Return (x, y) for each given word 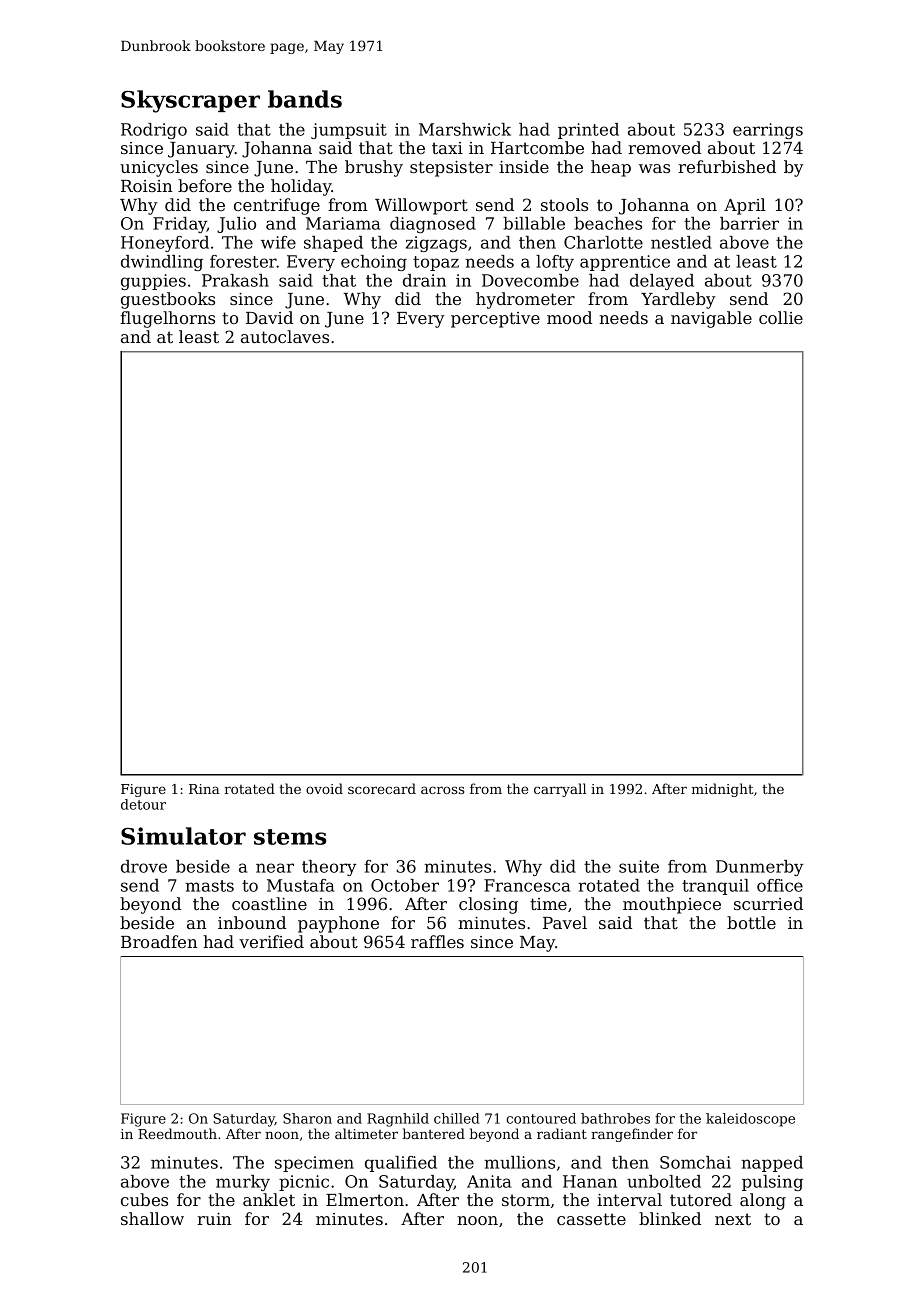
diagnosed (433, 225)
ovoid (324, 788)
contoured (541, 1118)
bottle (751, 922)
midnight (722, 790)
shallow (152, 1218)
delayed (662, 282)
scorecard (382, 788)
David (269, 317)
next (733, 1219)
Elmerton (365, 1199)
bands (305, 99)
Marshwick (465, 129)
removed (664, 147)
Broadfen (159, 941)
